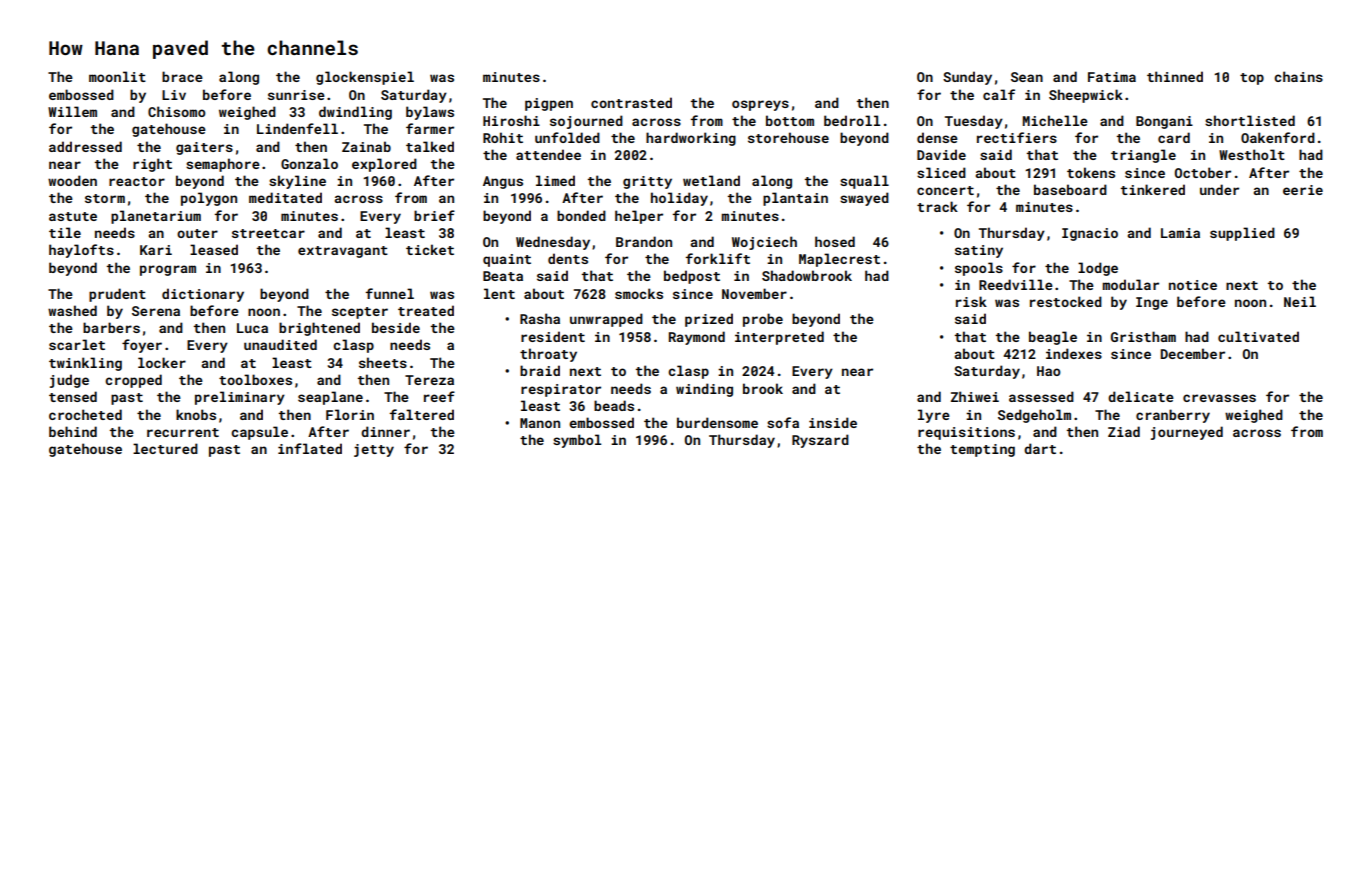 This document has width=1372, height=887. What do you see at coordinates (310, 448) in the document?
I see `inflated` at bounding box center [310, 448].
